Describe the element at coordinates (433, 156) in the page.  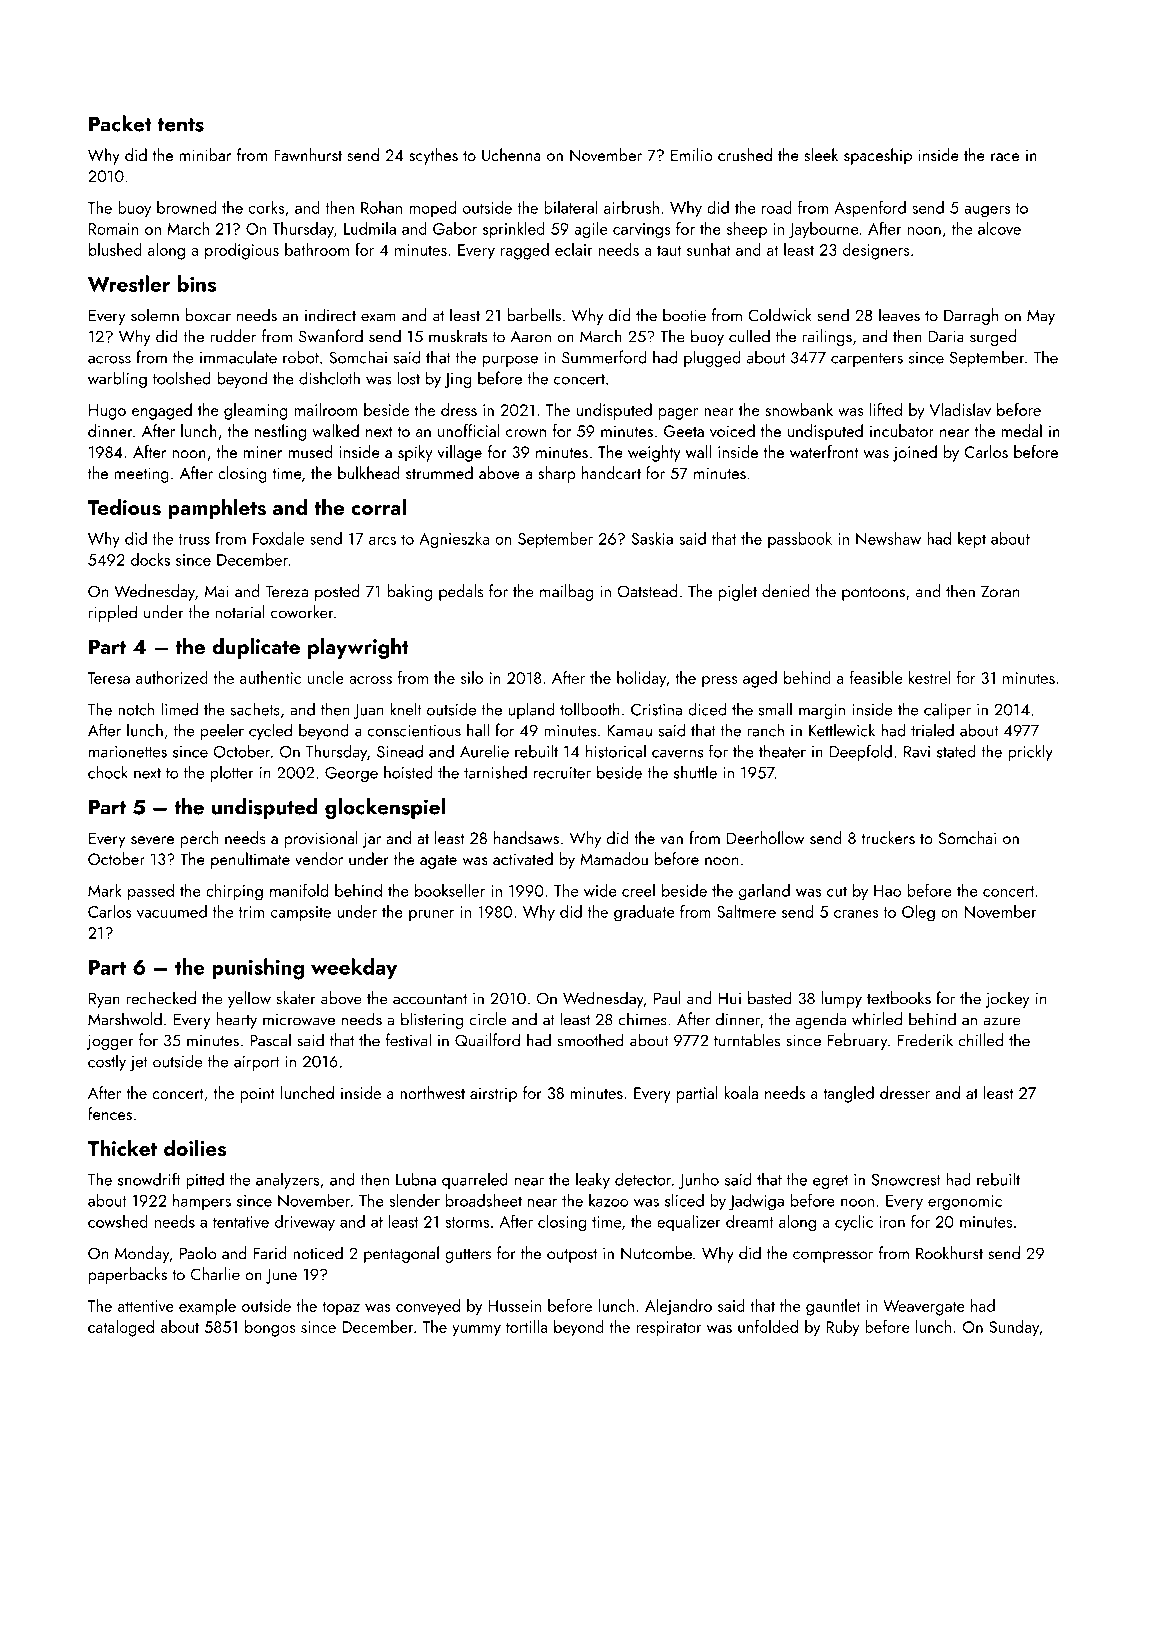
I see `scythes` at that location.
